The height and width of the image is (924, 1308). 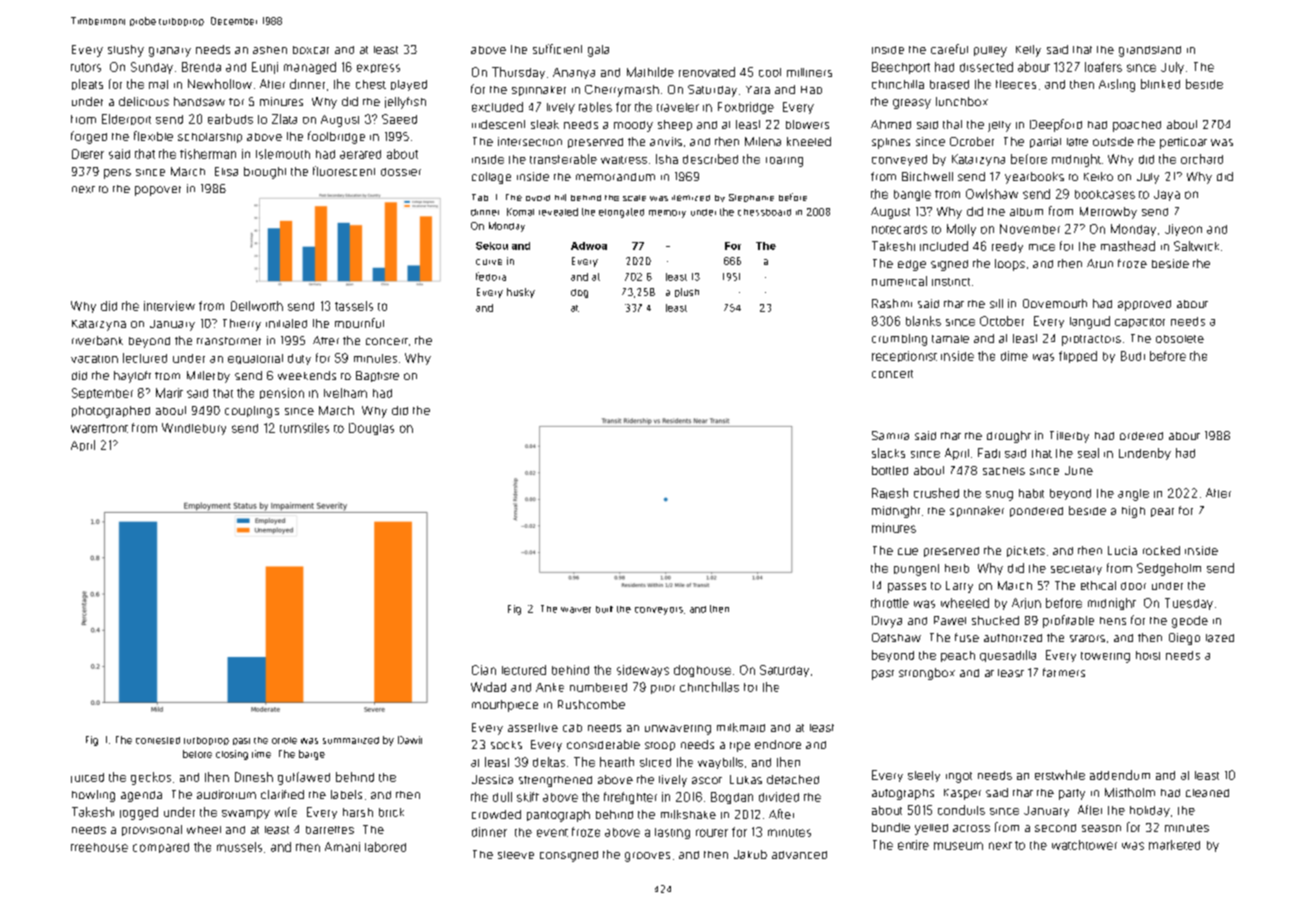 What do you see at coordinates (615, 177) in the image?
I see `memorandum` at bounding box center [615, 177].
